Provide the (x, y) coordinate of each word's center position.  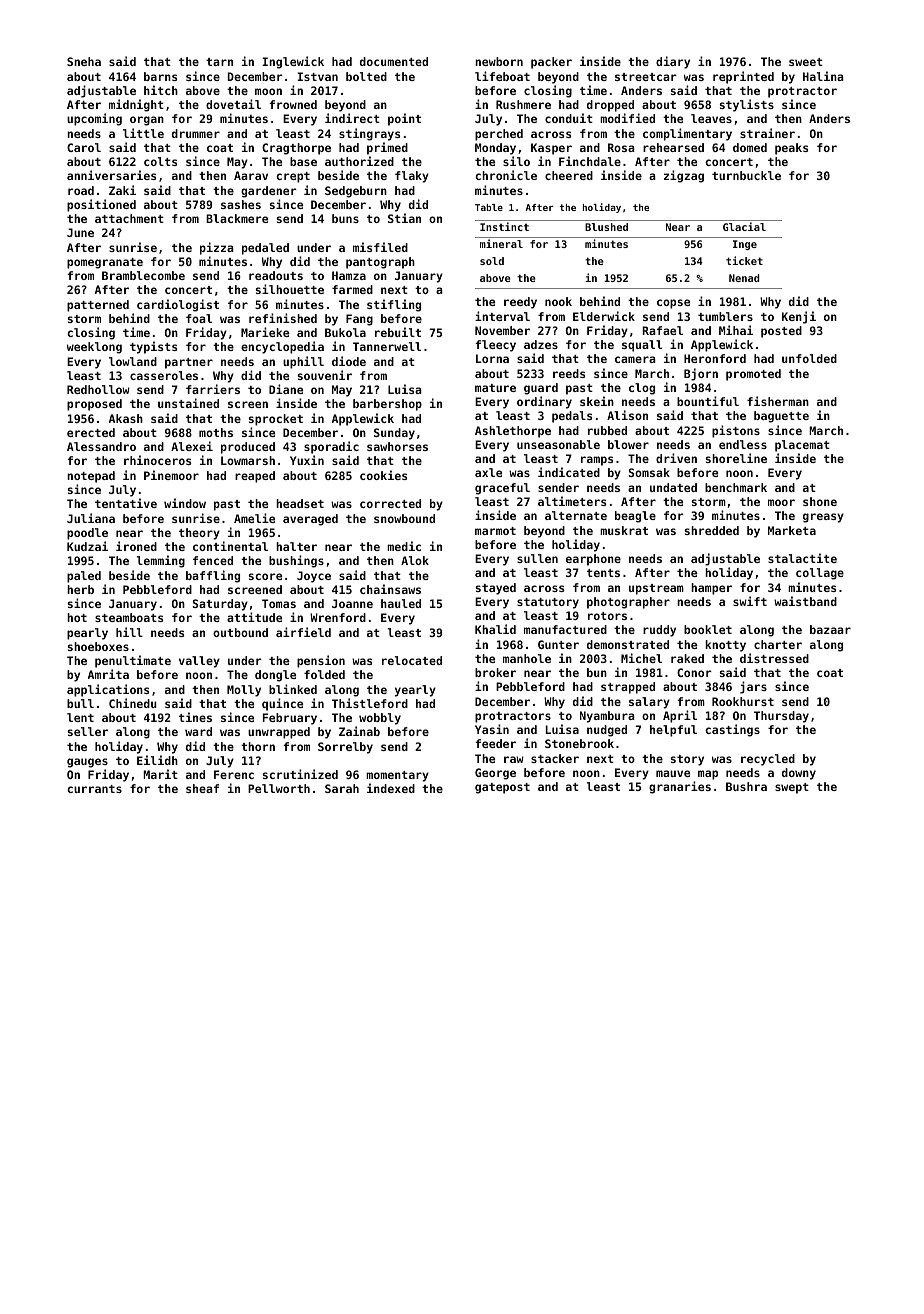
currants (95, 789)
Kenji (799, 317)
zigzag (684, 176)
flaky (412, 177)
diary (673, 62)
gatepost (502, 788)
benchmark (736, 487)
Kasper (551, 149)
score (265, 576)
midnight (136, 105)
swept (792, 788)
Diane (286, 389)
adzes (541, 344)
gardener (269, 192)
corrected (390, 503)
